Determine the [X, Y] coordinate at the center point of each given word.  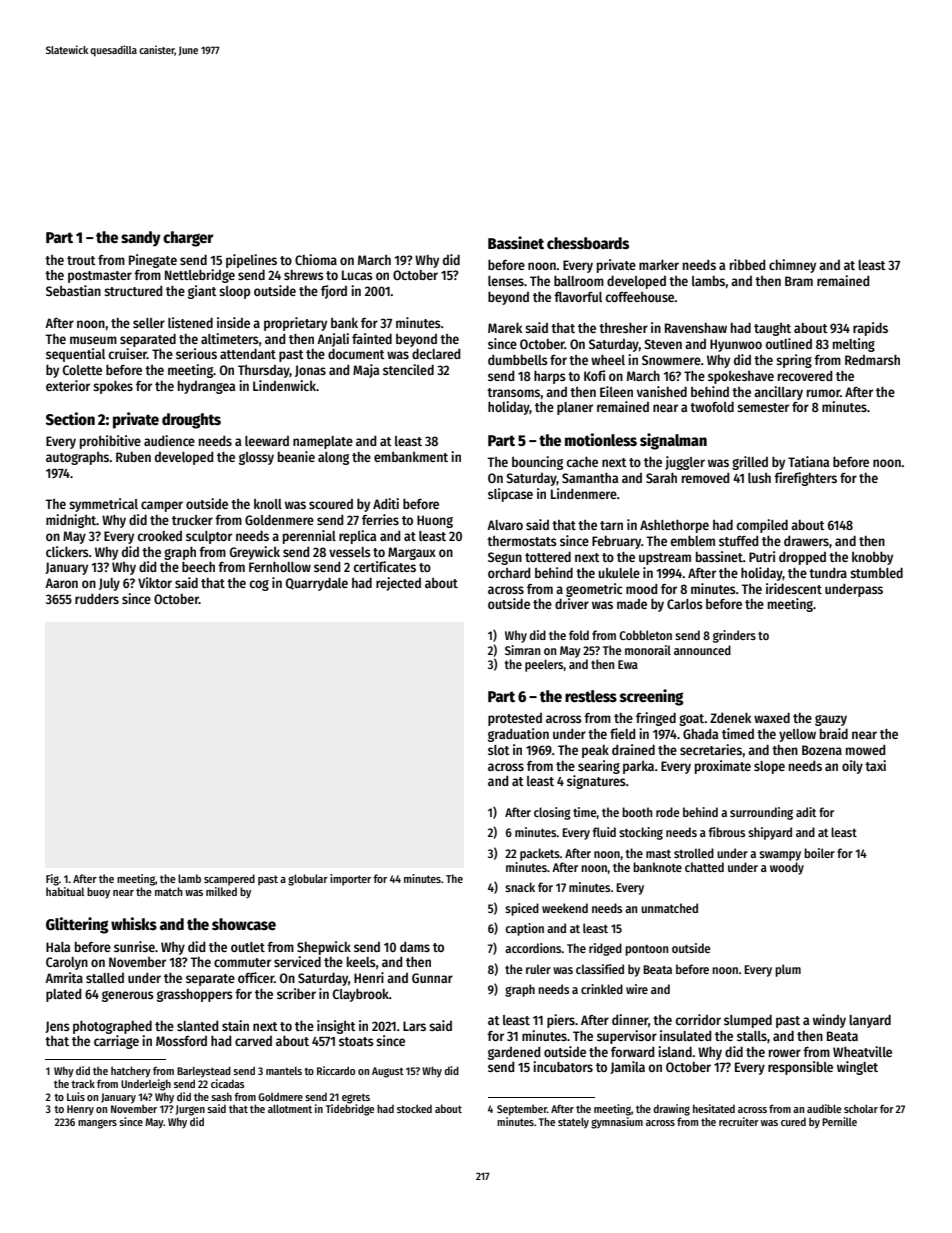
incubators [563, 1066]
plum [788, 970]
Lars [414, 1026]
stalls [752, 1036]
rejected [398, 584]
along [333, 458]
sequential [75, 355]
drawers [806, 541]
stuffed [739, 541]
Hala [58, 947]
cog [259, 585]
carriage [116, 1042]
